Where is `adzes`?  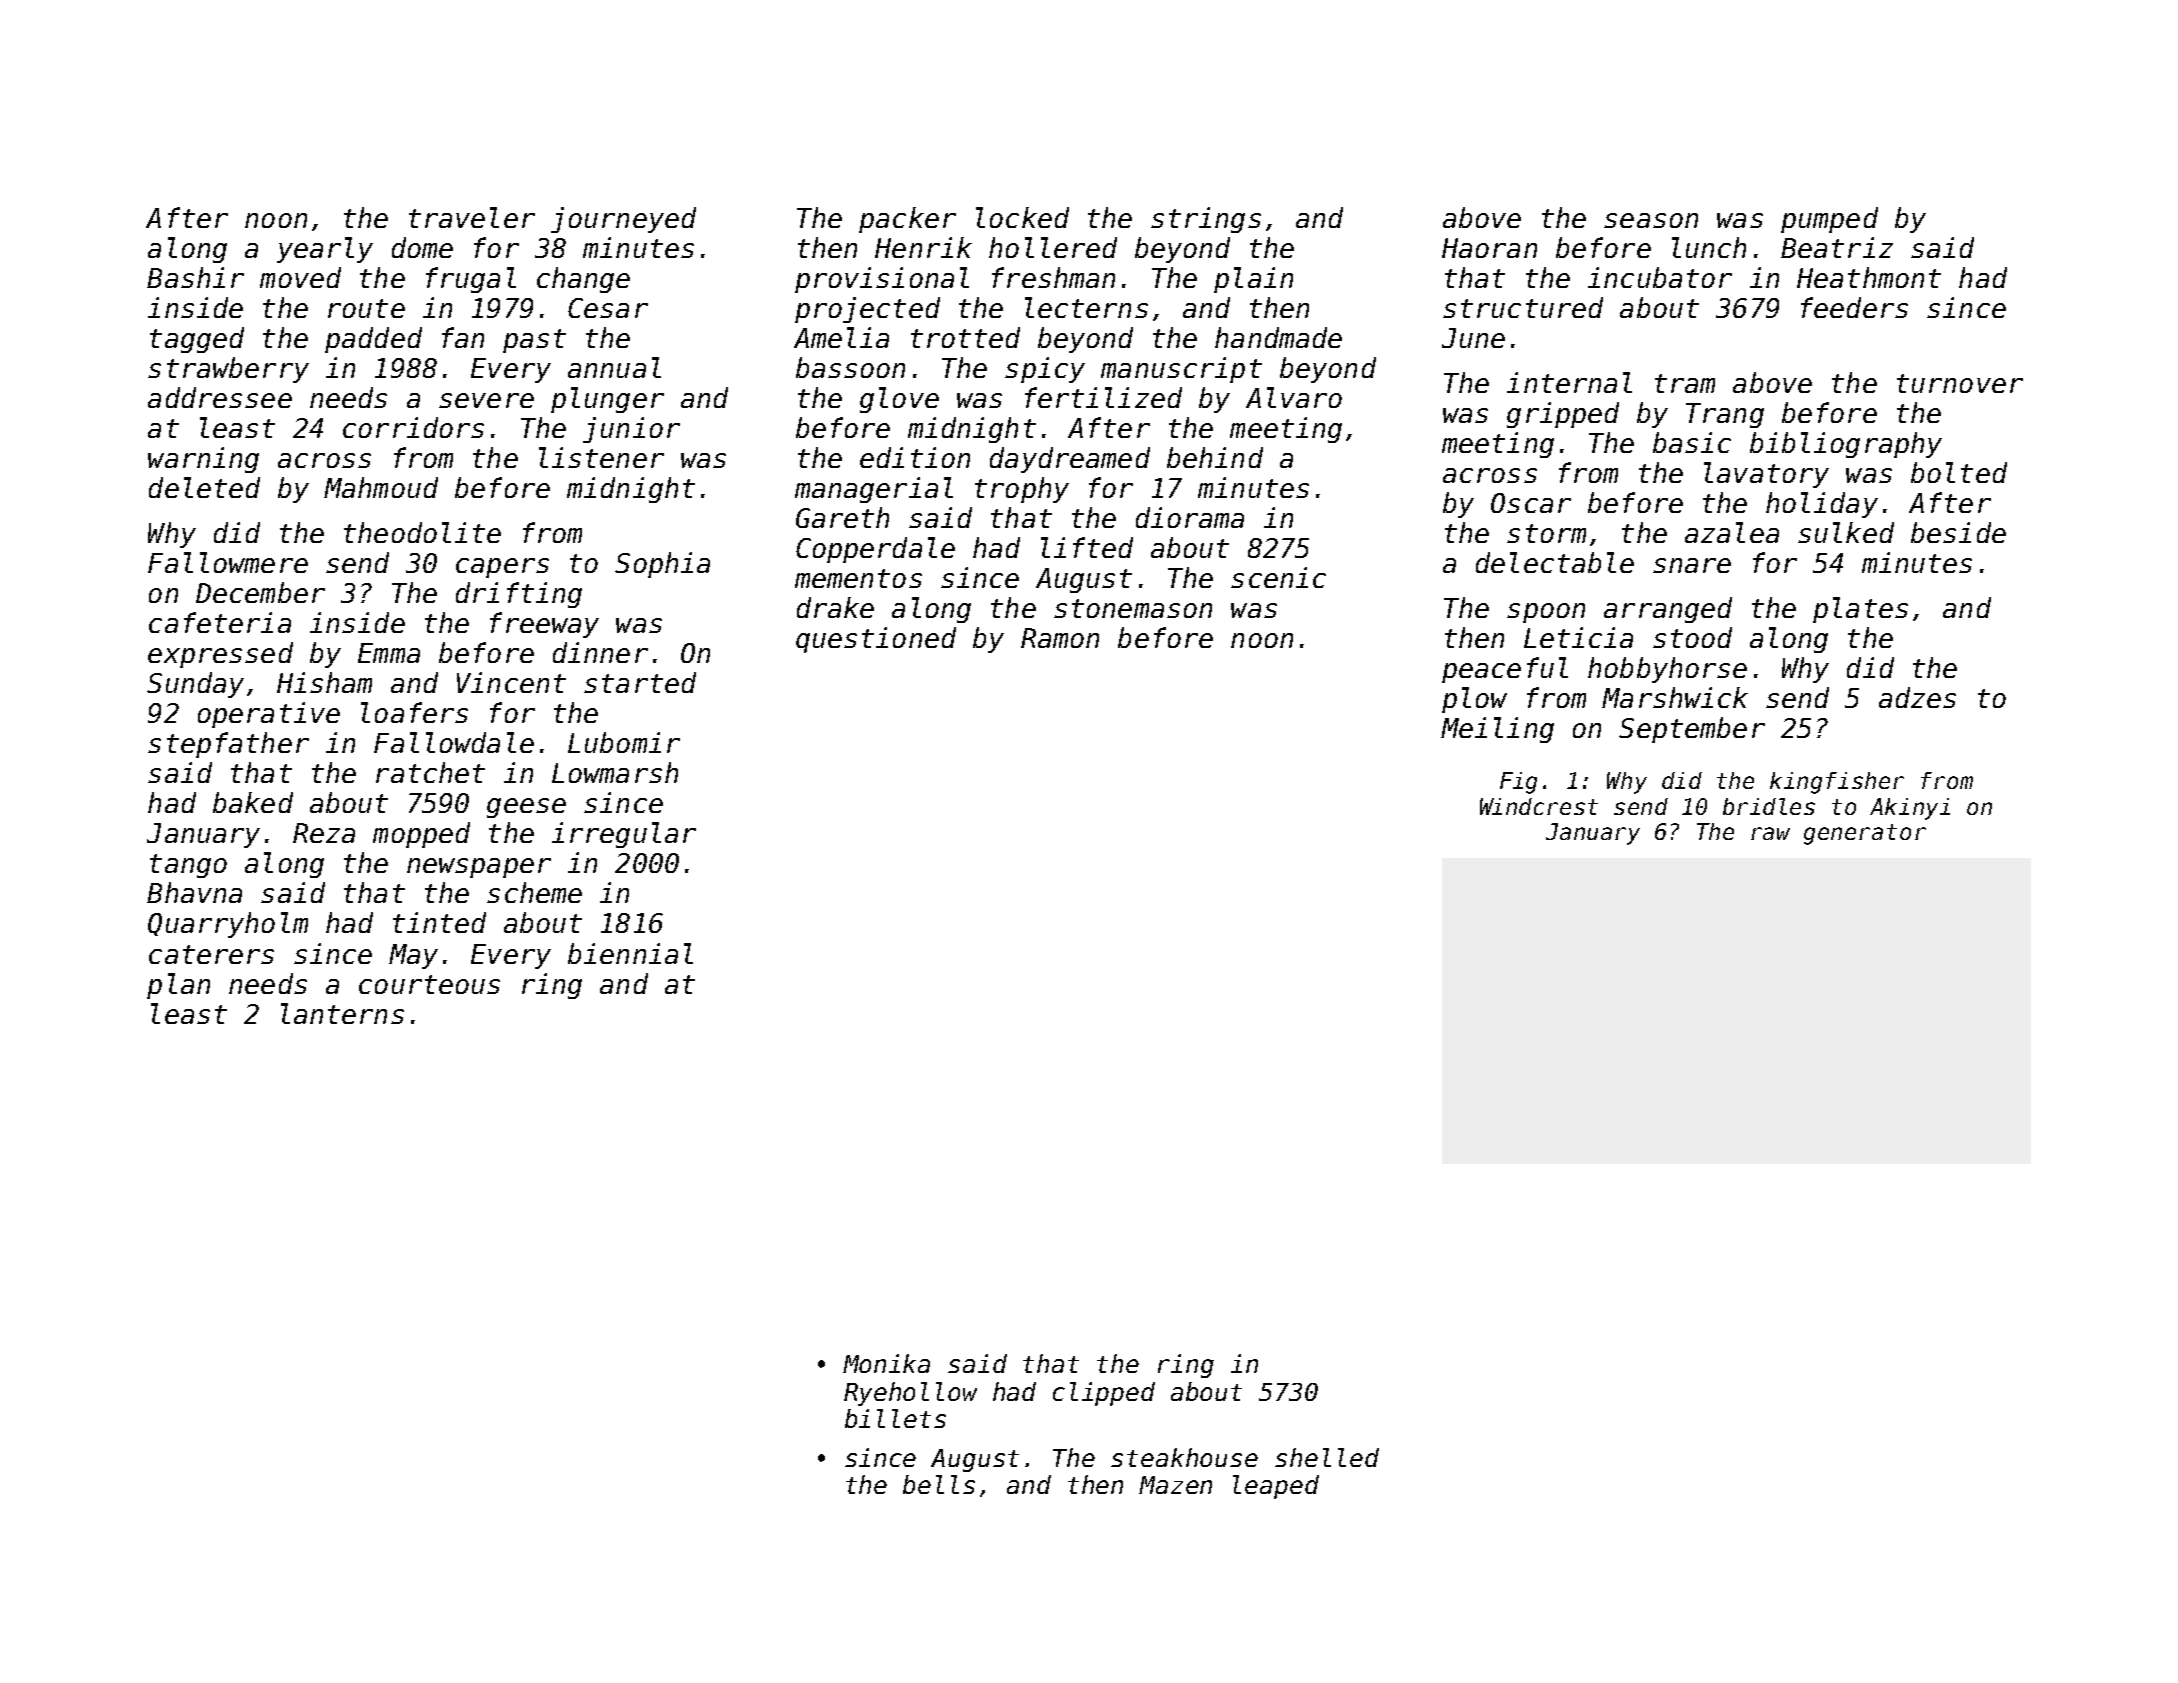 adzes is located at coordinates (1917, 697).
